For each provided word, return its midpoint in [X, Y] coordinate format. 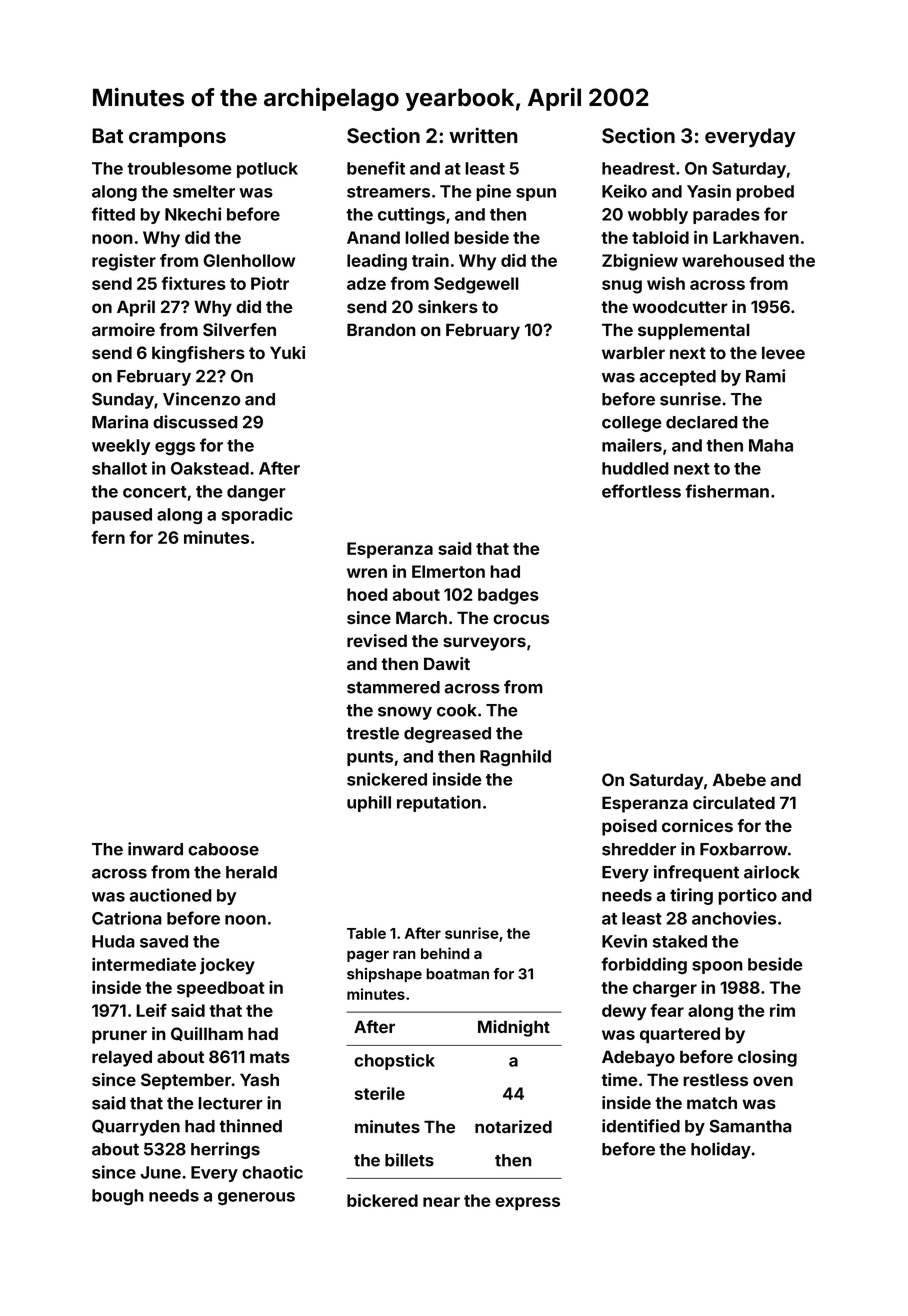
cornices [697, 825]
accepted [677, 378]
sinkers [448, 306]
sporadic [257, 515]
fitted [113, 214]
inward [155, 849]
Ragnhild [515, 757]
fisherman [727, 491]
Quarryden [136, 1127]
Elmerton [448, 571]
